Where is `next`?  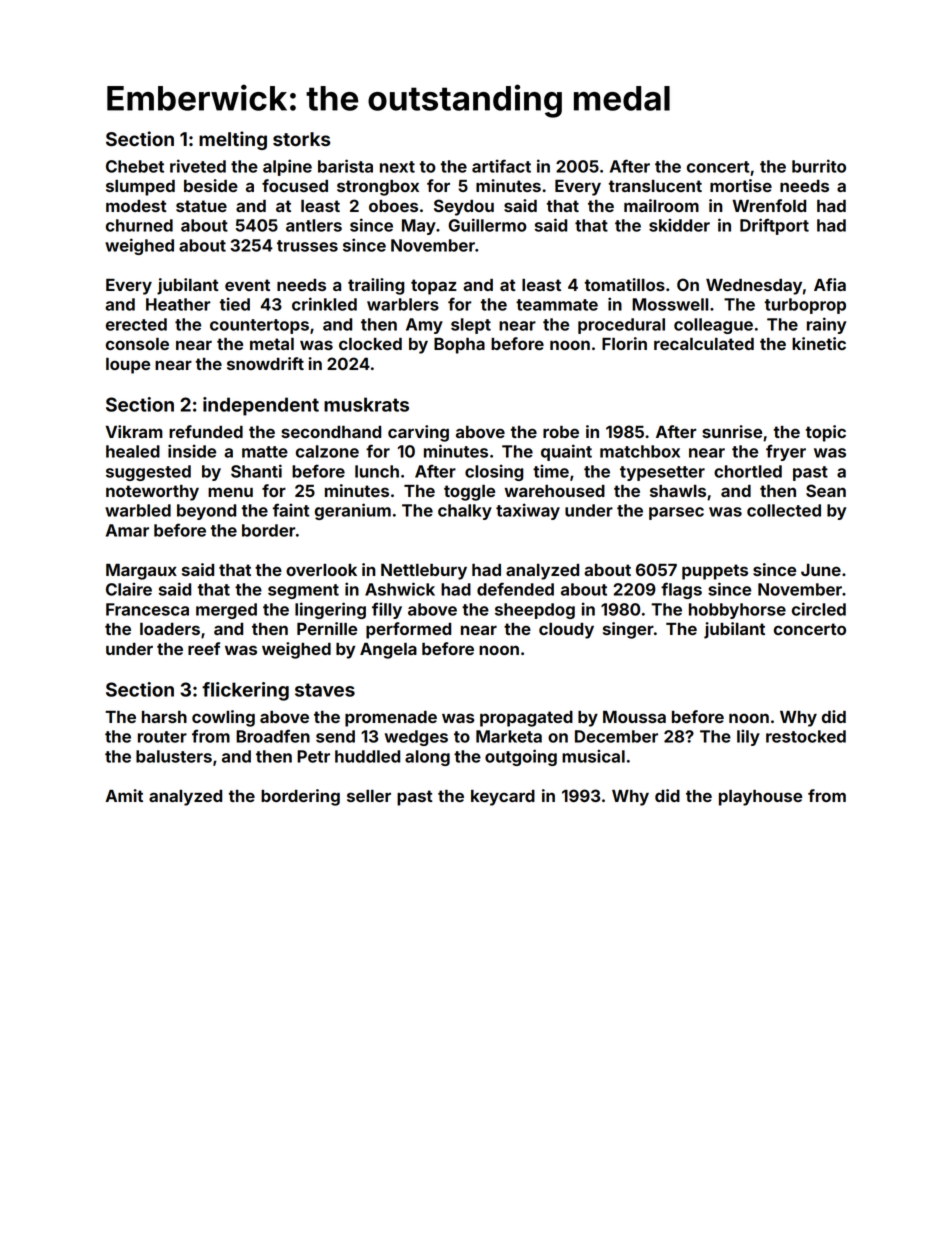 next is located at coordinates (397, 167).
